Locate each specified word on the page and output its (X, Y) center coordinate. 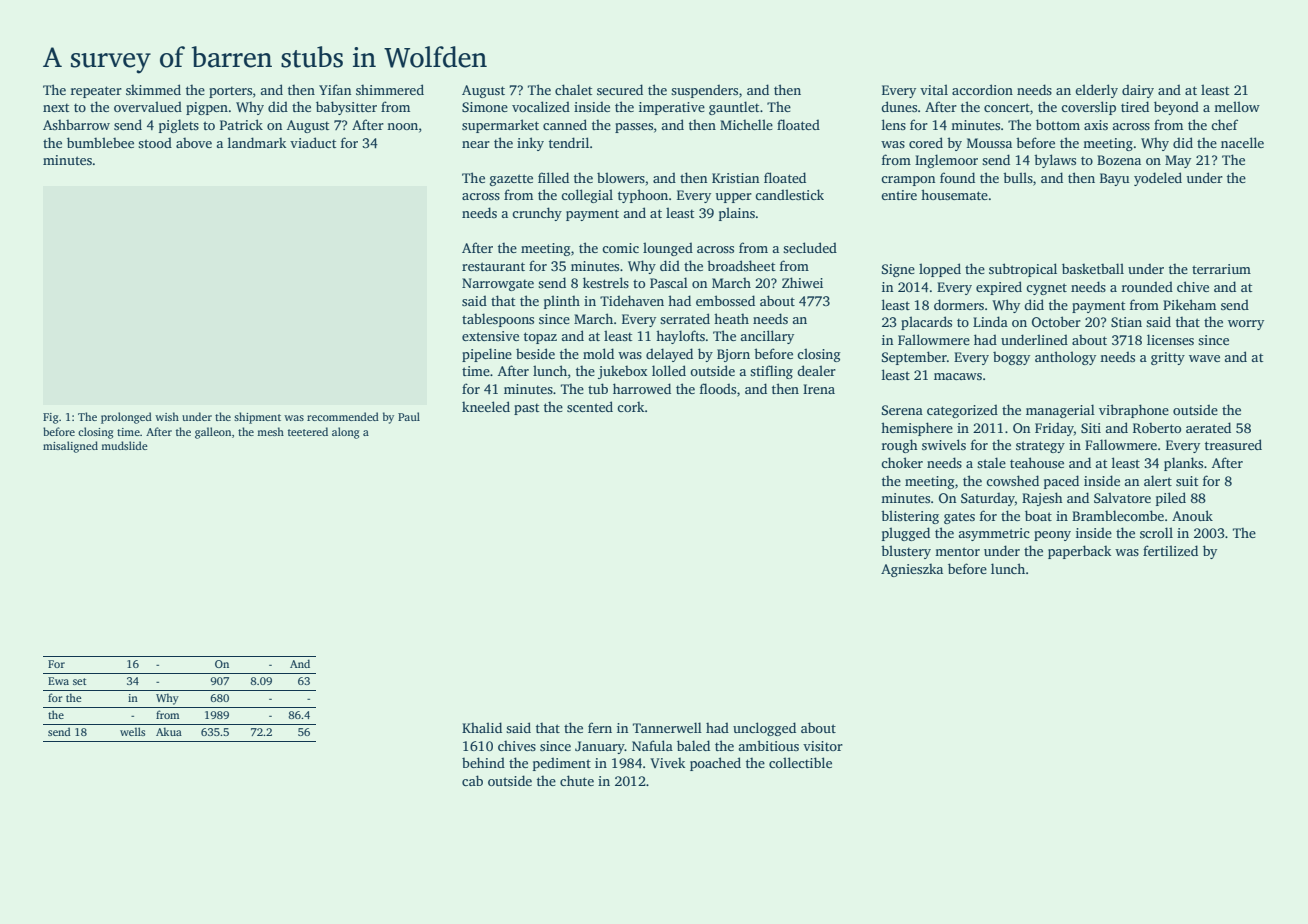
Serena (902, 410)
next (56, 107)
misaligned (70, 447)
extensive (490, 336)
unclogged (764, 729)
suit (1187, 481)
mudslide (124, 445)
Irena (819, 389)
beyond (1176, 108)
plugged (906, 534)
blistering (910, 517)
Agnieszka (912, 570)
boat (1038, 515)
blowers (621, 177)
